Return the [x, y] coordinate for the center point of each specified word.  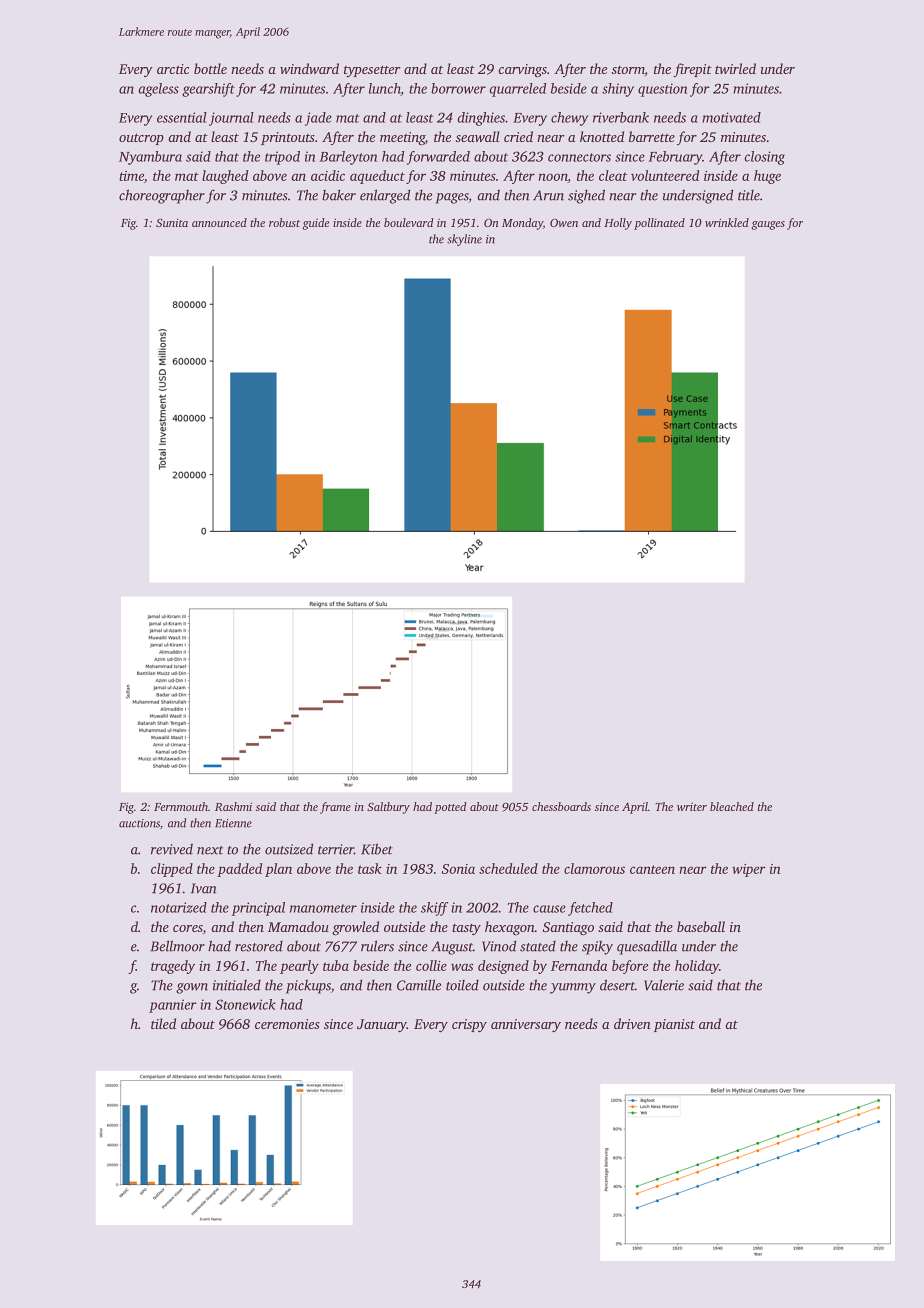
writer [692, 807]
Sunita [172, 222]
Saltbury [388, 808]
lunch [385, 89]
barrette [652, 136]
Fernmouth [181, 806]
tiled [163, 1023]
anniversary [526, 1025]
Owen [564, 222]
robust [284, 222]
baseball [701, 926]
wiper [749, 870]
